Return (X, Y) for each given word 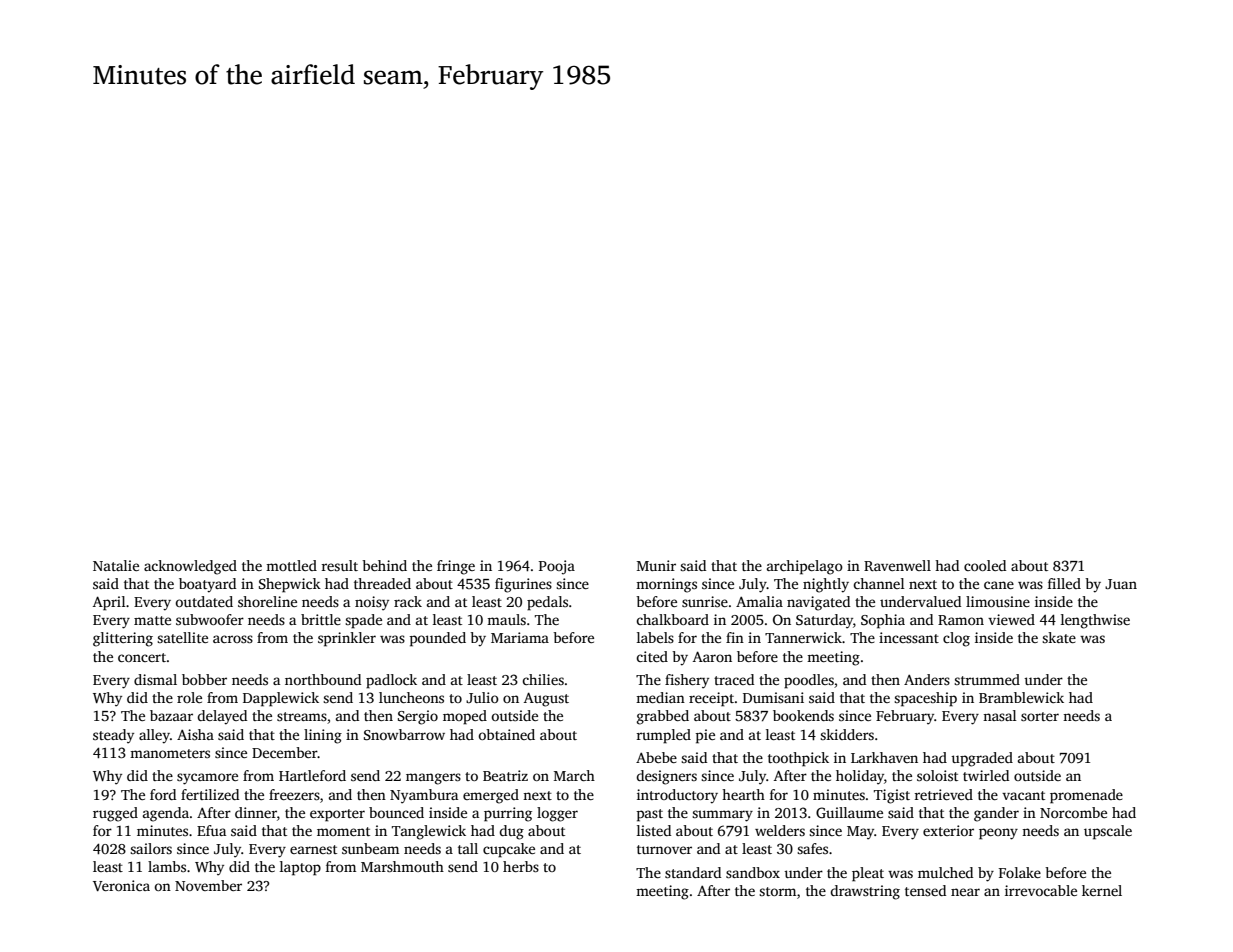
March (574, 775)
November (208, 885)
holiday (860, 777)
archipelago (805, 567)
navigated (818, 603)
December (285, 752)
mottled (291, 565)
